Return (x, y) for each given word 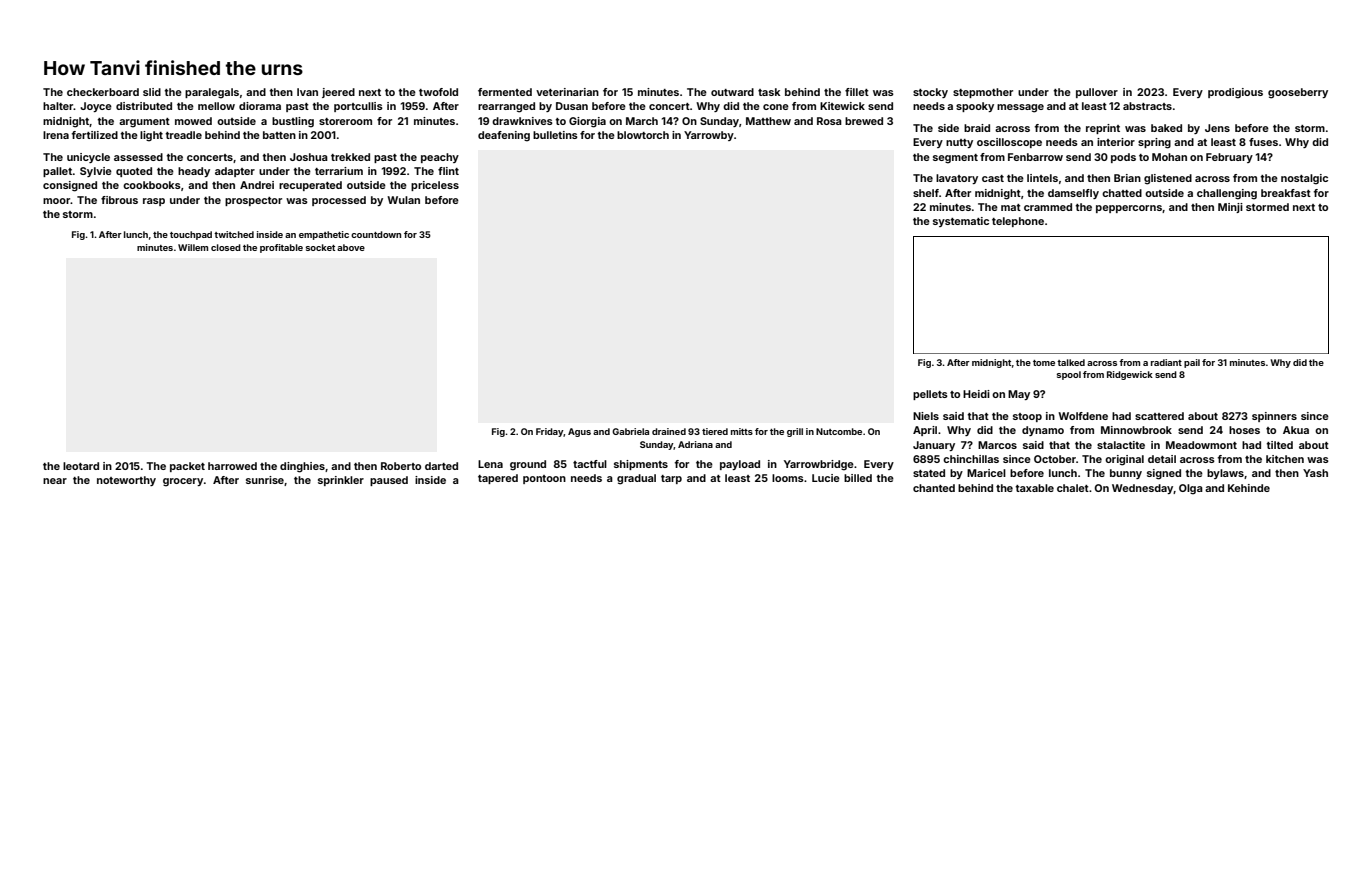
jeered (338, 93)
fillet (857, 92)
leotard (81, 466)
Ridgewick (1130, 375)
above (351, 247)
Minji (1230, 208)
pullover (1097, 93)
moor (56, 201)
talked (1071, 362)
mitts (742, 431)
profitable (281, 248)
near (55, 481)
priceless (435, 186)
